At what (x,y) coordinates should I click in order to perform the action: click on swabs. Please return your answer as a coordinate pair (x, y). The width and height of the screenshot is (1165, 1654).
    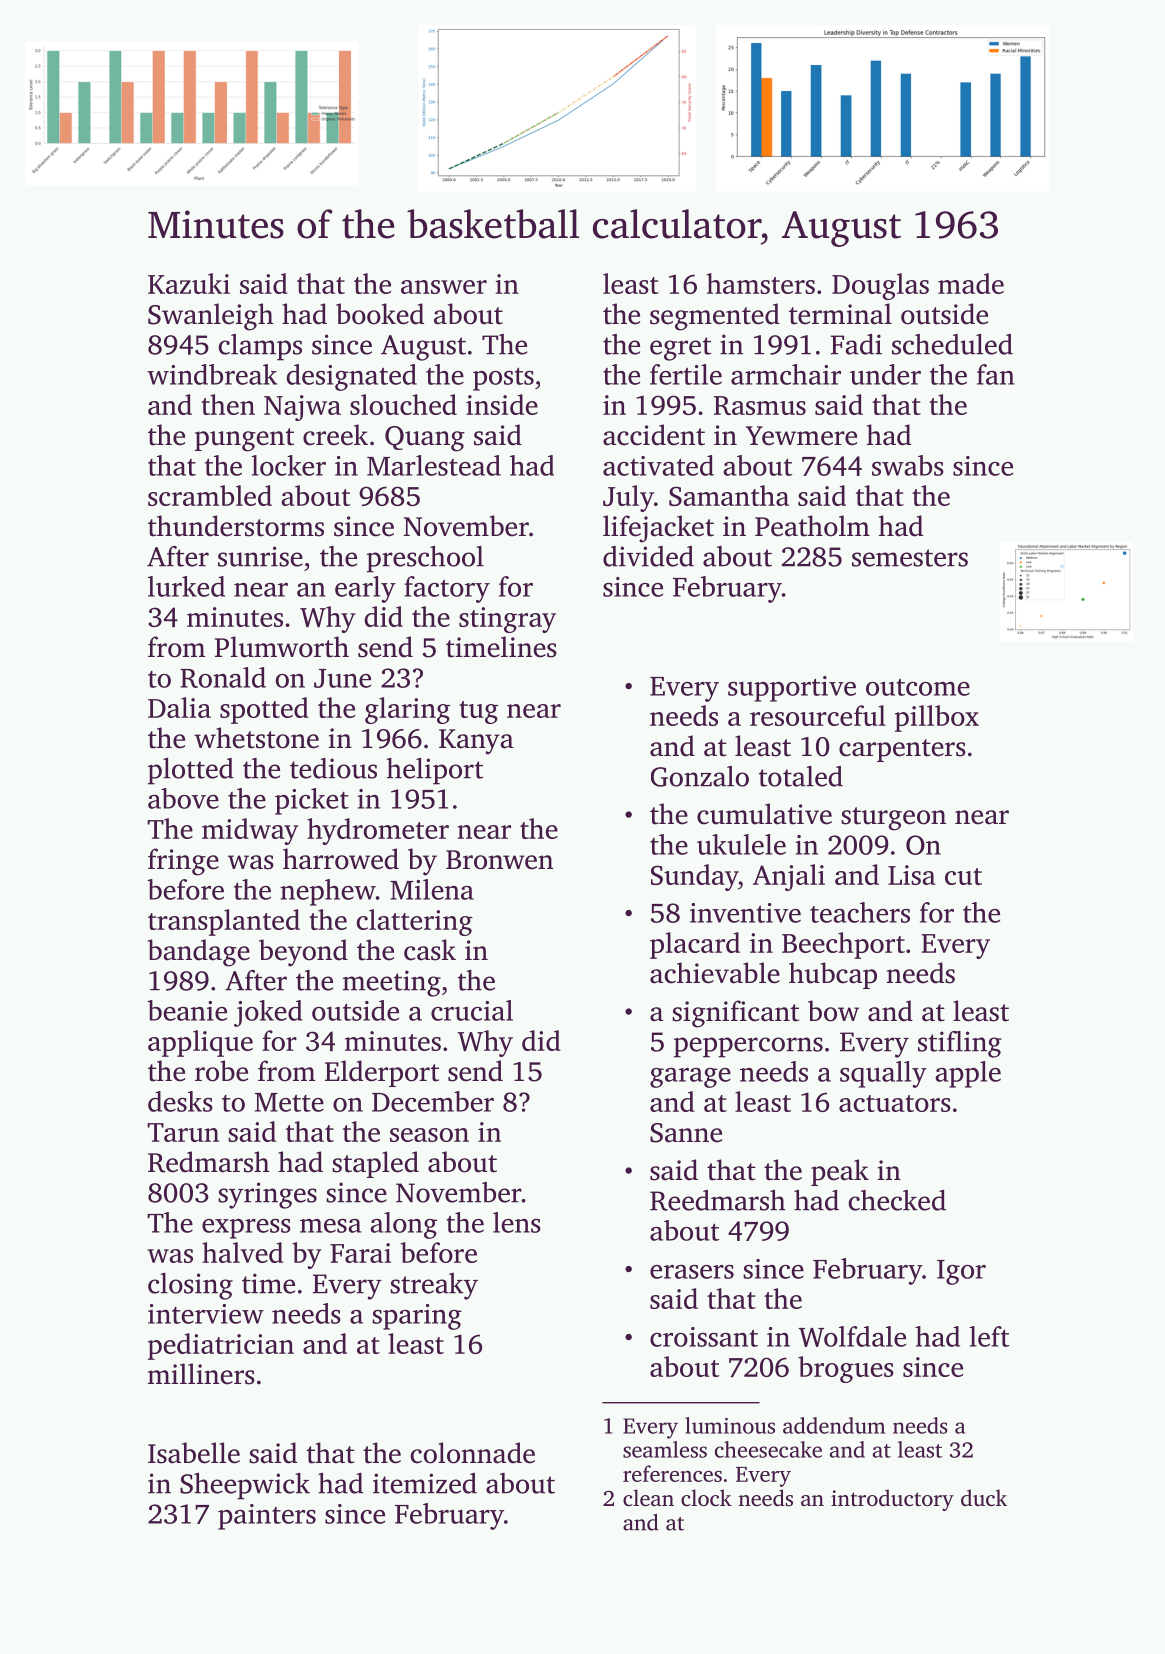
    Looking at the image, I should click on (908, 465).
